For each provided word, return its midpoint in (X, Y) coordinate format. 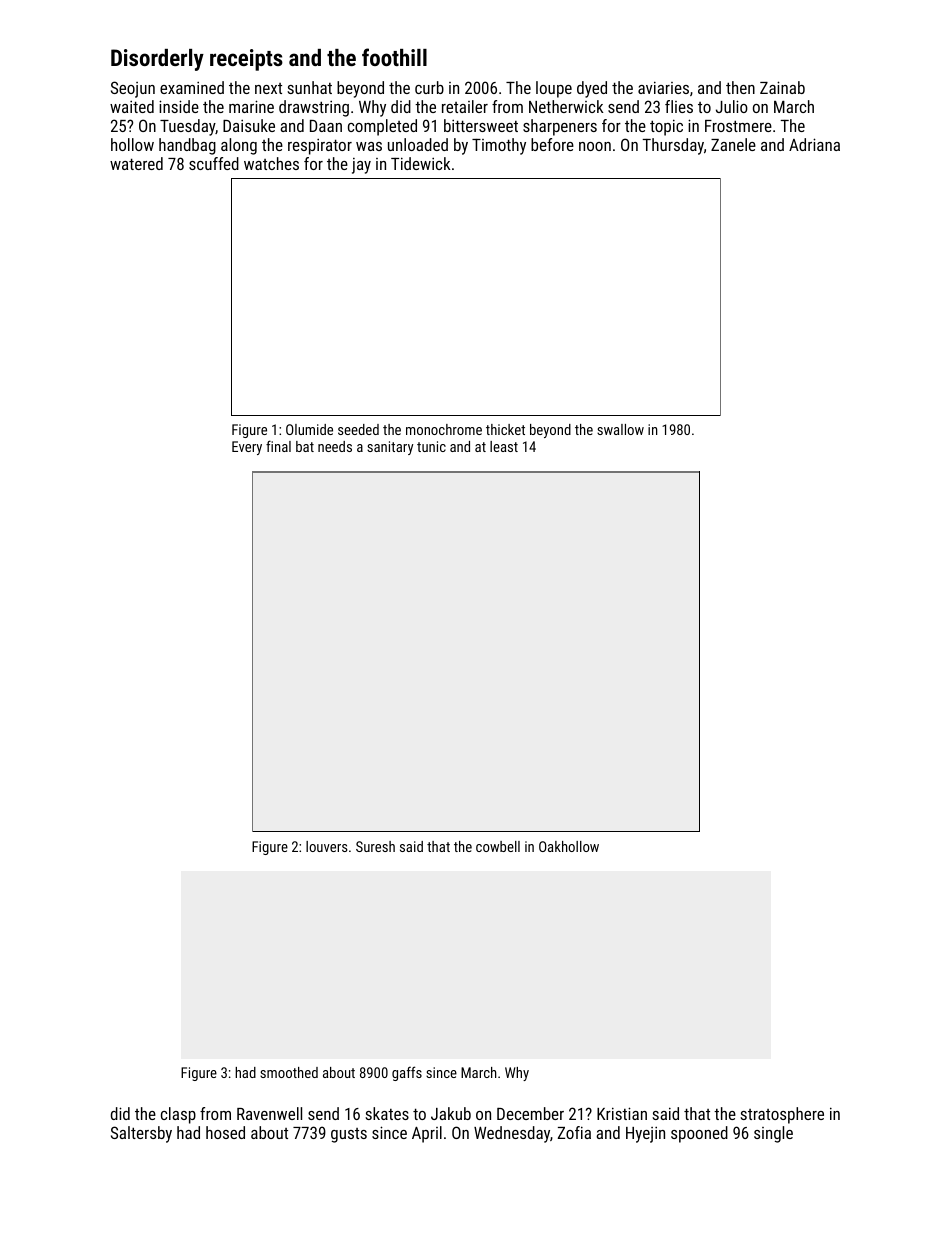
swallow (620, 429)
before (552, 144)
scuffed (214, 163)
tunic (431, 446)
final (278, 446)
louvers (327, 846)
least (504, 446)
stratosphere (782, 1115)
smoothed (289, 1072)
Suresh (375, 846)
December (530, 1113)
